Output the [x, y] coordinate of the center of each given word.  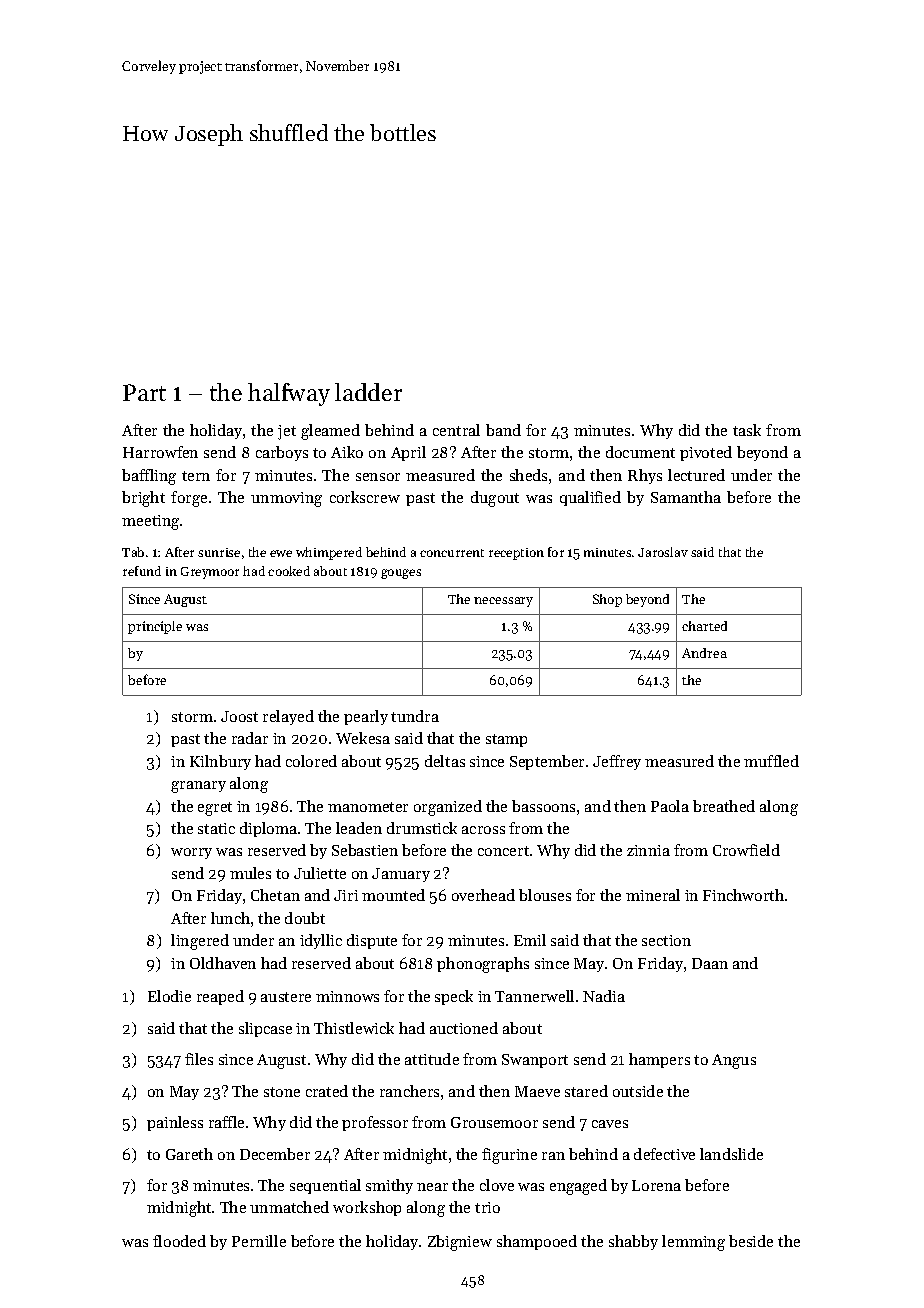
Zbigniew [460, 1243]
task [747, 430]
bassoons [543, 806]
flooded [179, 1241]
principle [155, 627]
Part [144, 392]
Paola [670, 806]
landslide [731, 1154]
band [503, 430]
